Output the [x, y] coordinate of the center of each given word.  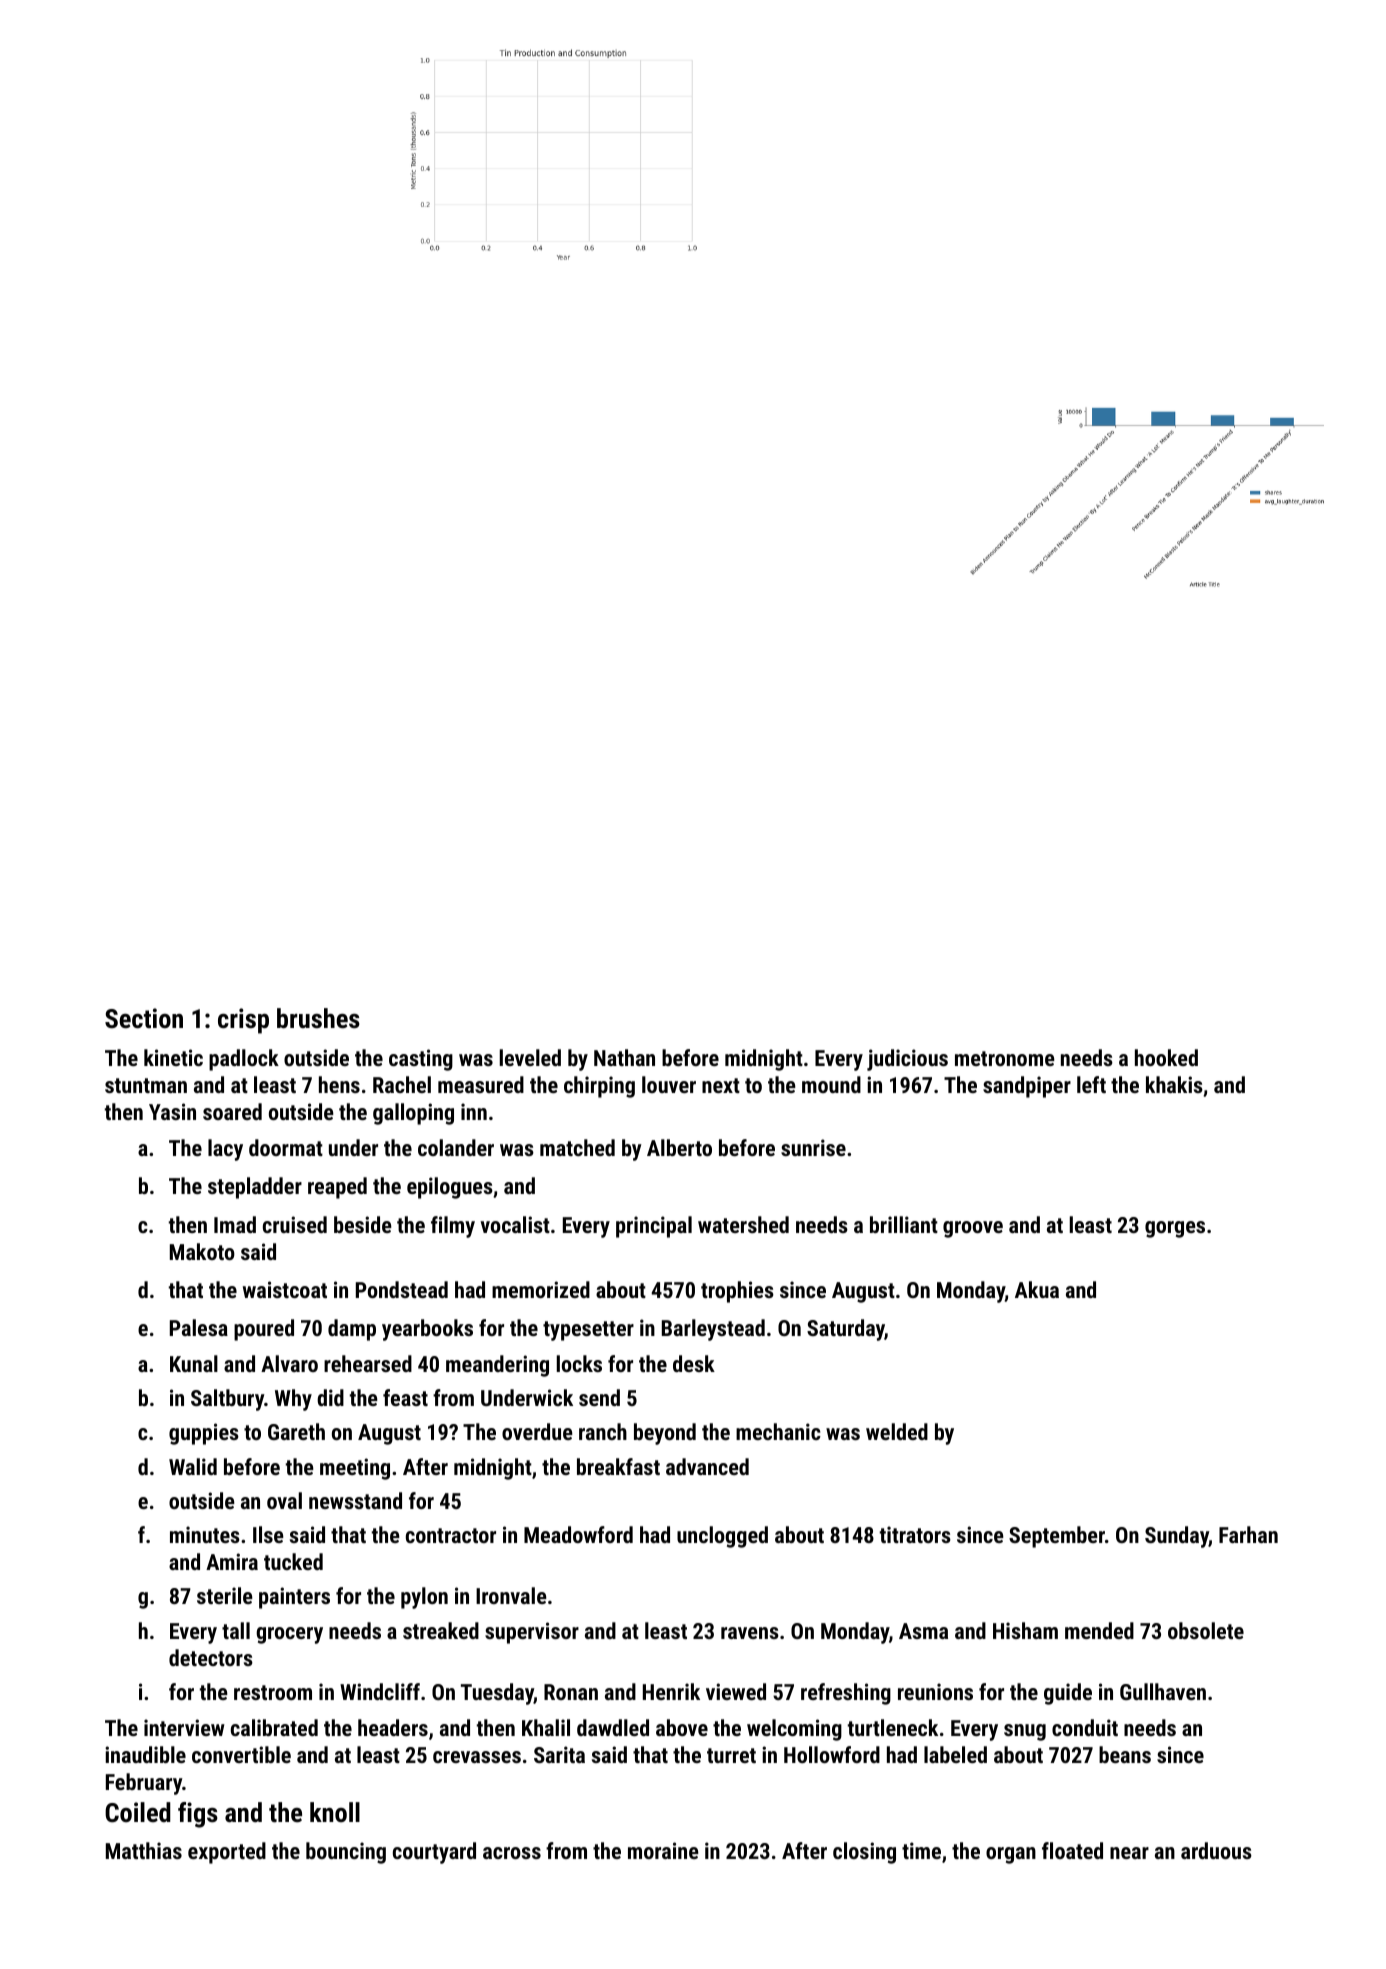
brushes [318, 1018]
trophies [737, 1292]
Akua [1037, 1289]
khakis [1174, 1084]
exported [227, 1853]
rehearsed [368, 1363]
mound [831, 1084]
